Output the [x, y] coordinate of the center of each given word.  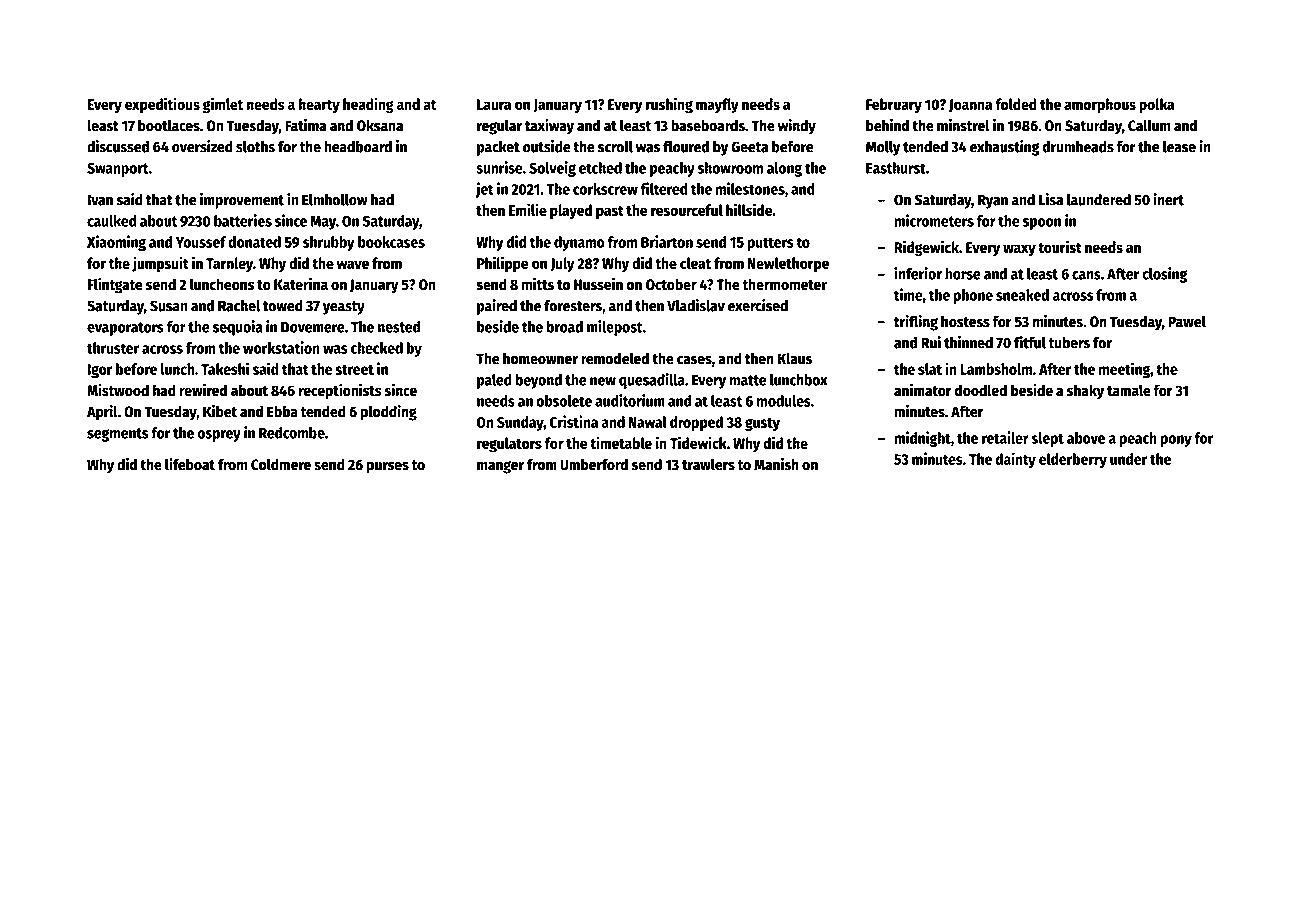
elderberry [1073, 460]
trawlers [708, 464]
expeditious [162, 105]
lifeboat [190, 464]
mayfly [717, 105]
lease [1179, 147]
